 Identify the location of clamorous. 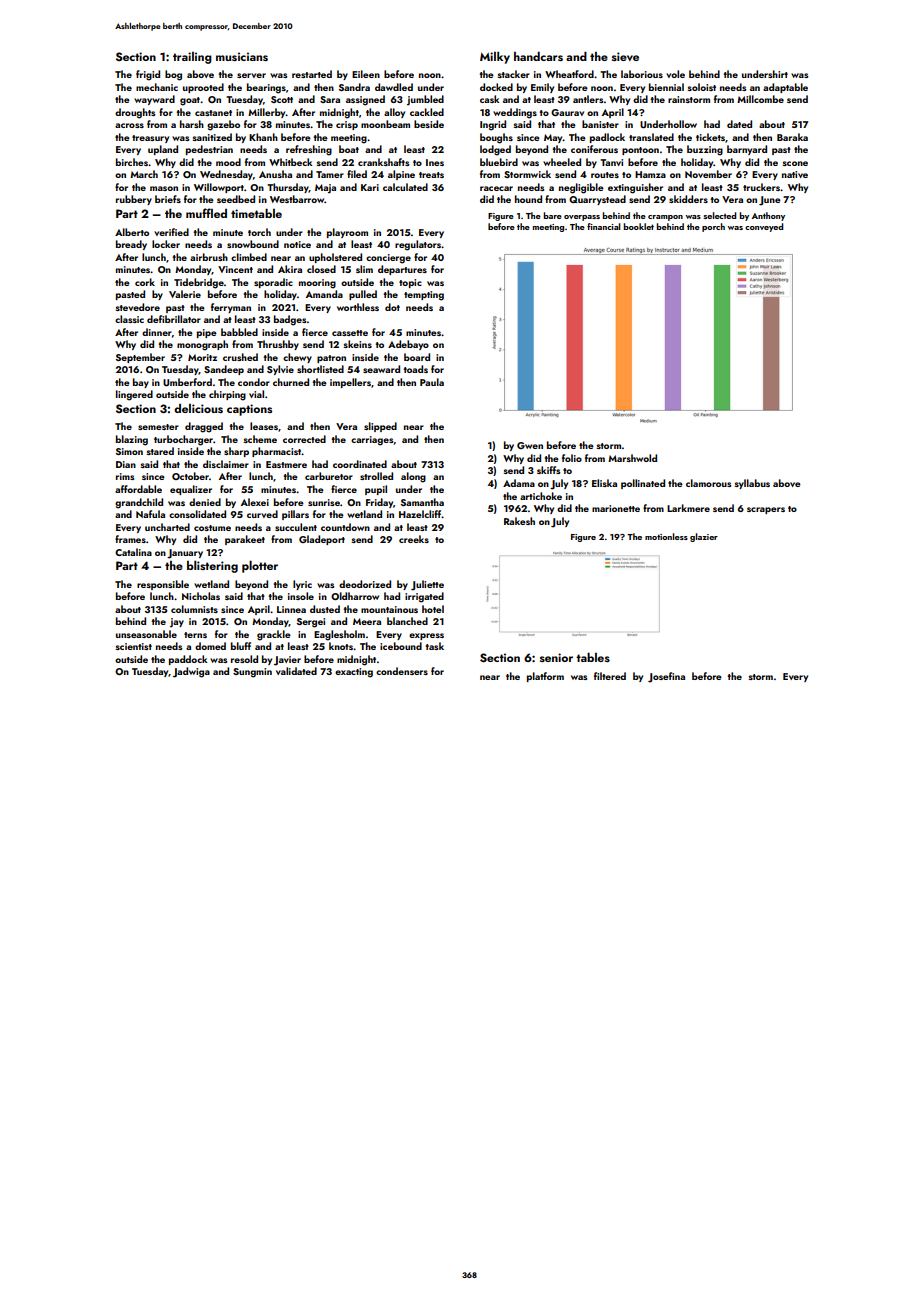
(708, 483).
